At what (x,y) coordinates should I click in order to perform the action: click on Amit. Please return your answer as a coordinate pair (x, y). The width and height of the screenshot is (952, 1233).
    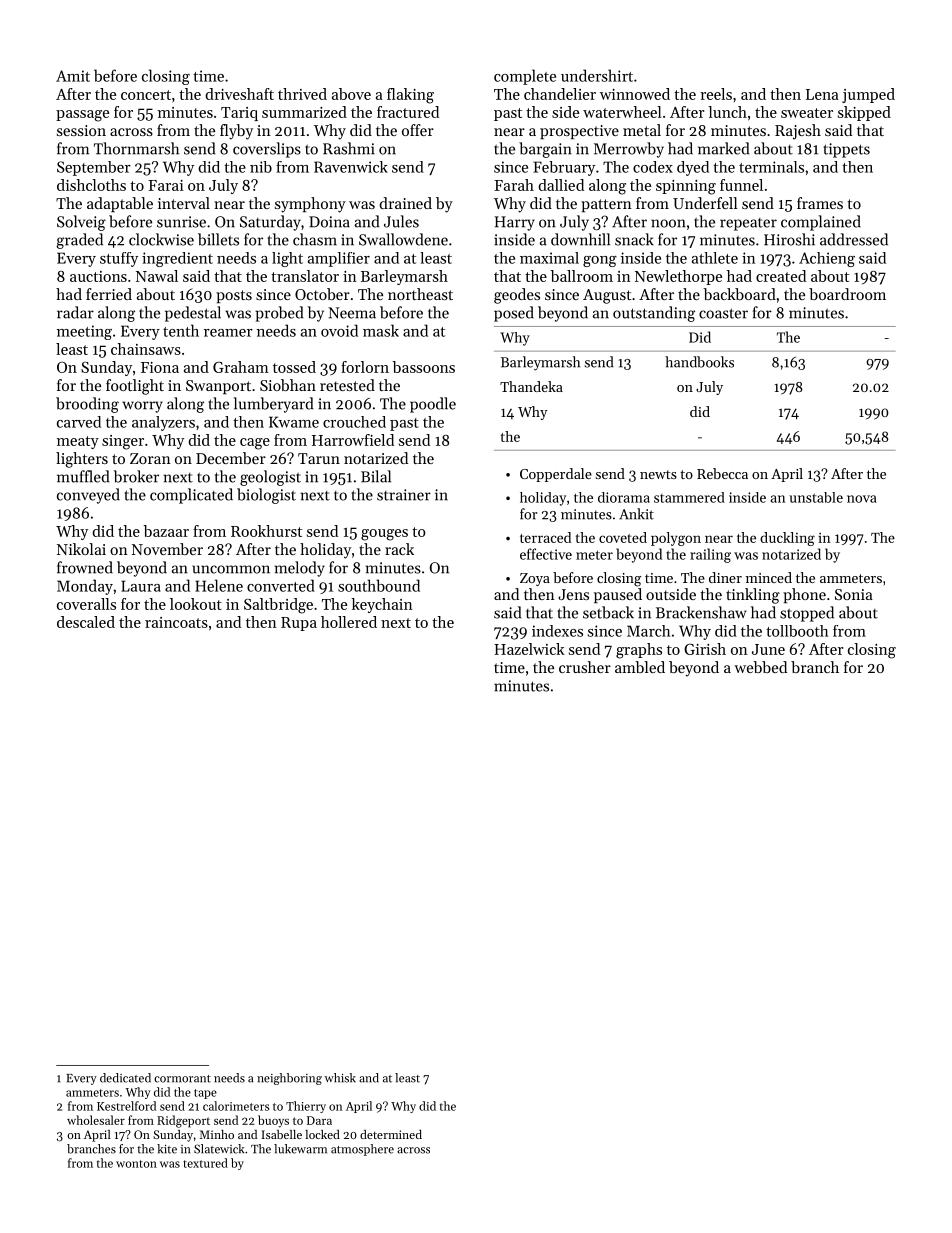
    Looking at the image, I should click on (73, 76).
